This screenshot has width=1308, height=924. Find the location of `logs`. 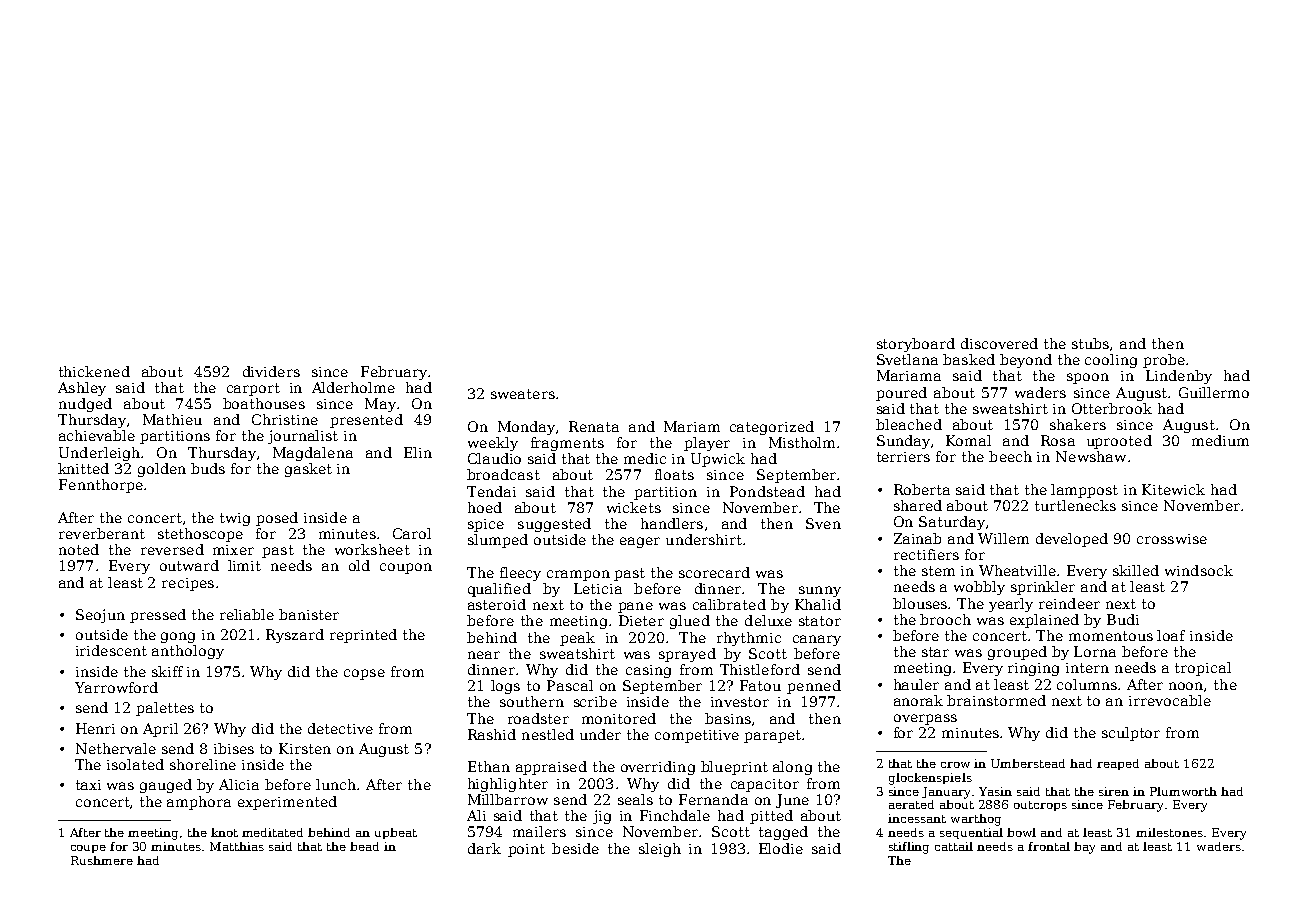

logs is located at coordinates (505, 687).
